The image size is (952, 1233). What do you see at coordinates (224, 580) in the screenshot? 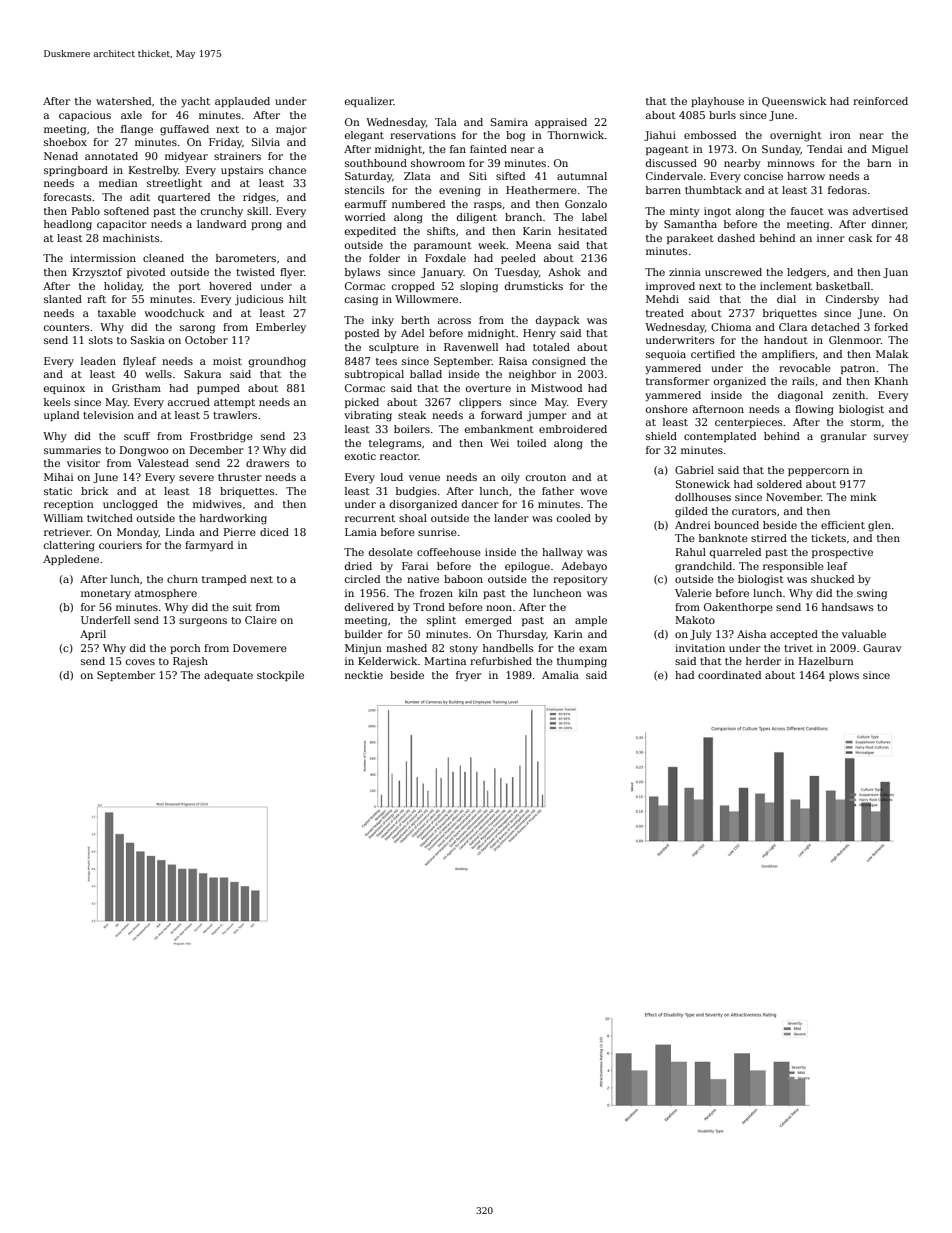
I see `tramped` at bounding box center [224, 580].
